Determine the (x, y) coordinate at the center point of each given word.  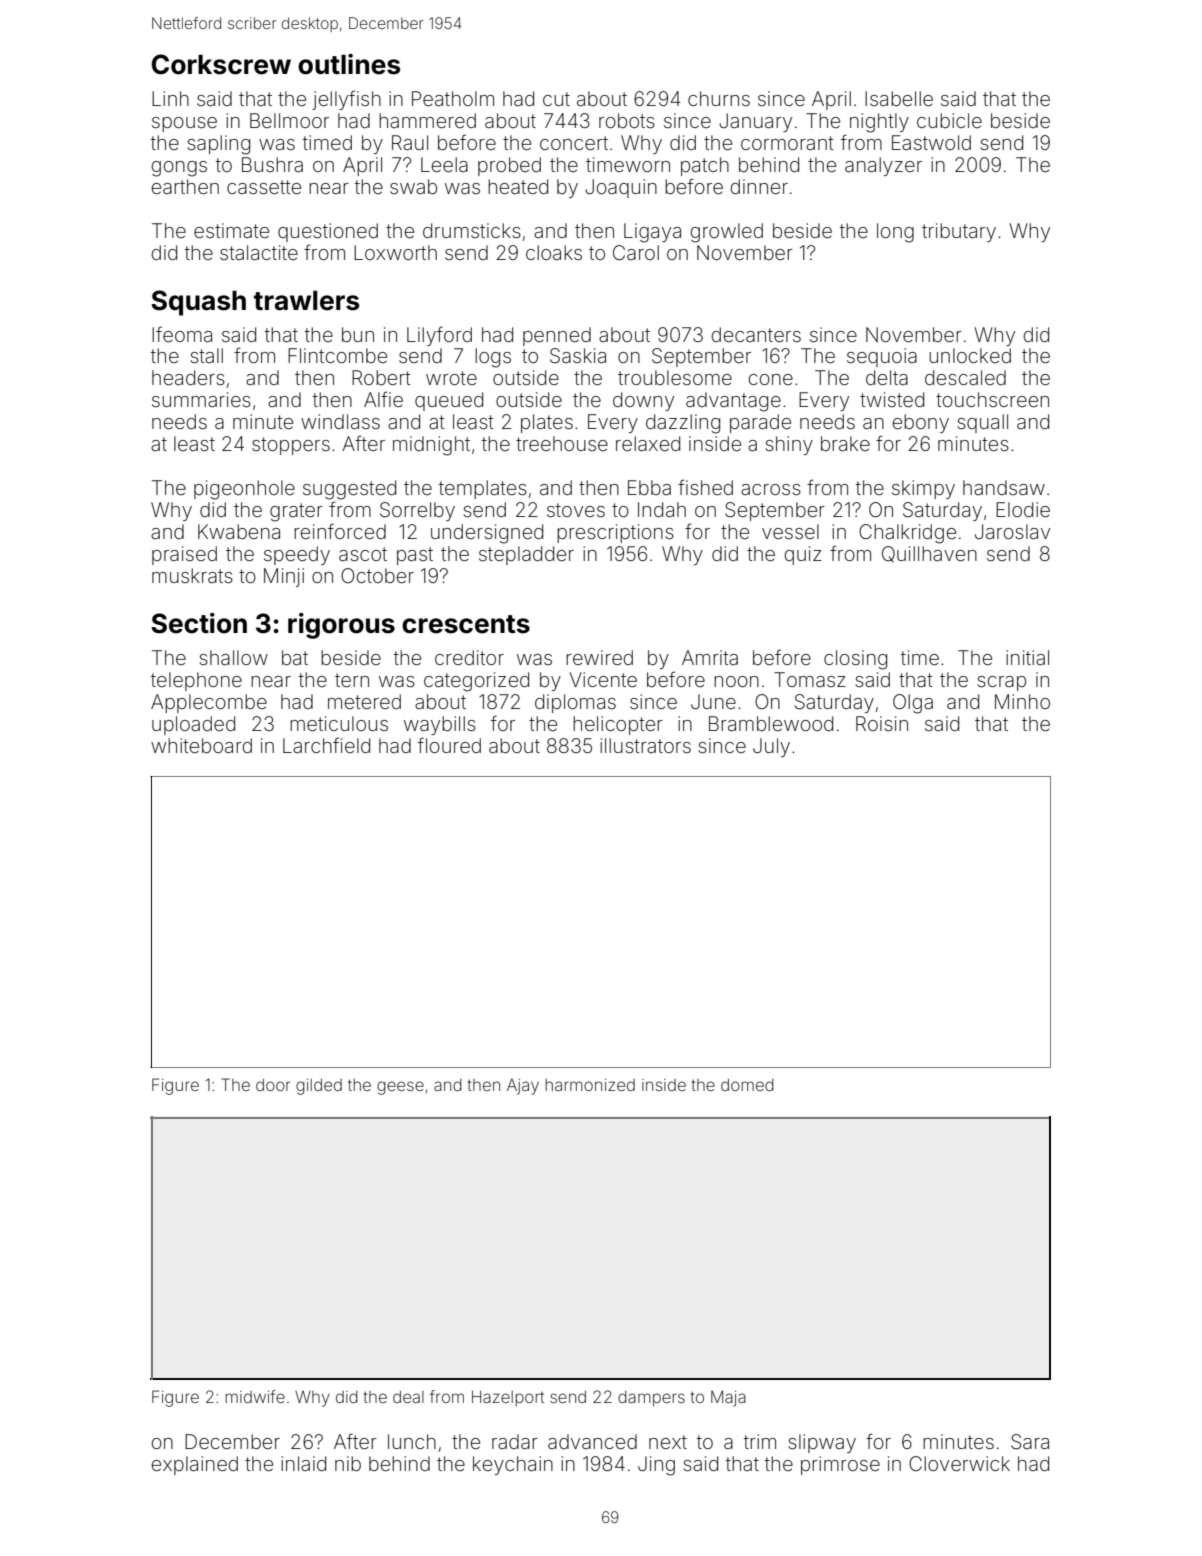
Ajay (523, 1087)
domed (747, 1085)
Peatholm (453, 98)
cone (771, 379)
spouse (184, 124)
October (377, 575)
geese (400, 1088)
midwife (255, 1396)
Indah (662, 509)
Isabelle (899, 98)
